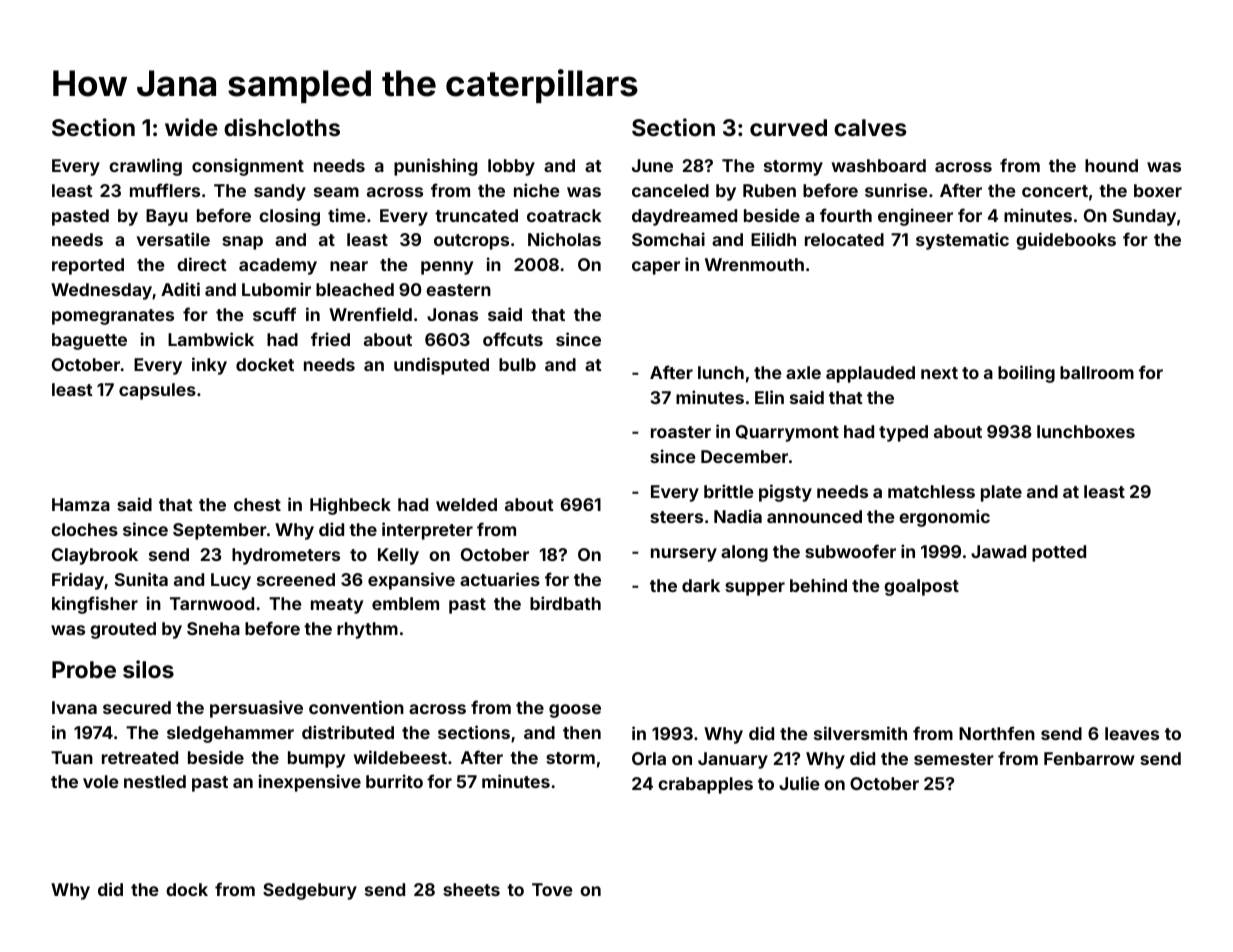  Describe the element at coordinates (552, 889) in the screenshot. I see `Tove` at that location.
